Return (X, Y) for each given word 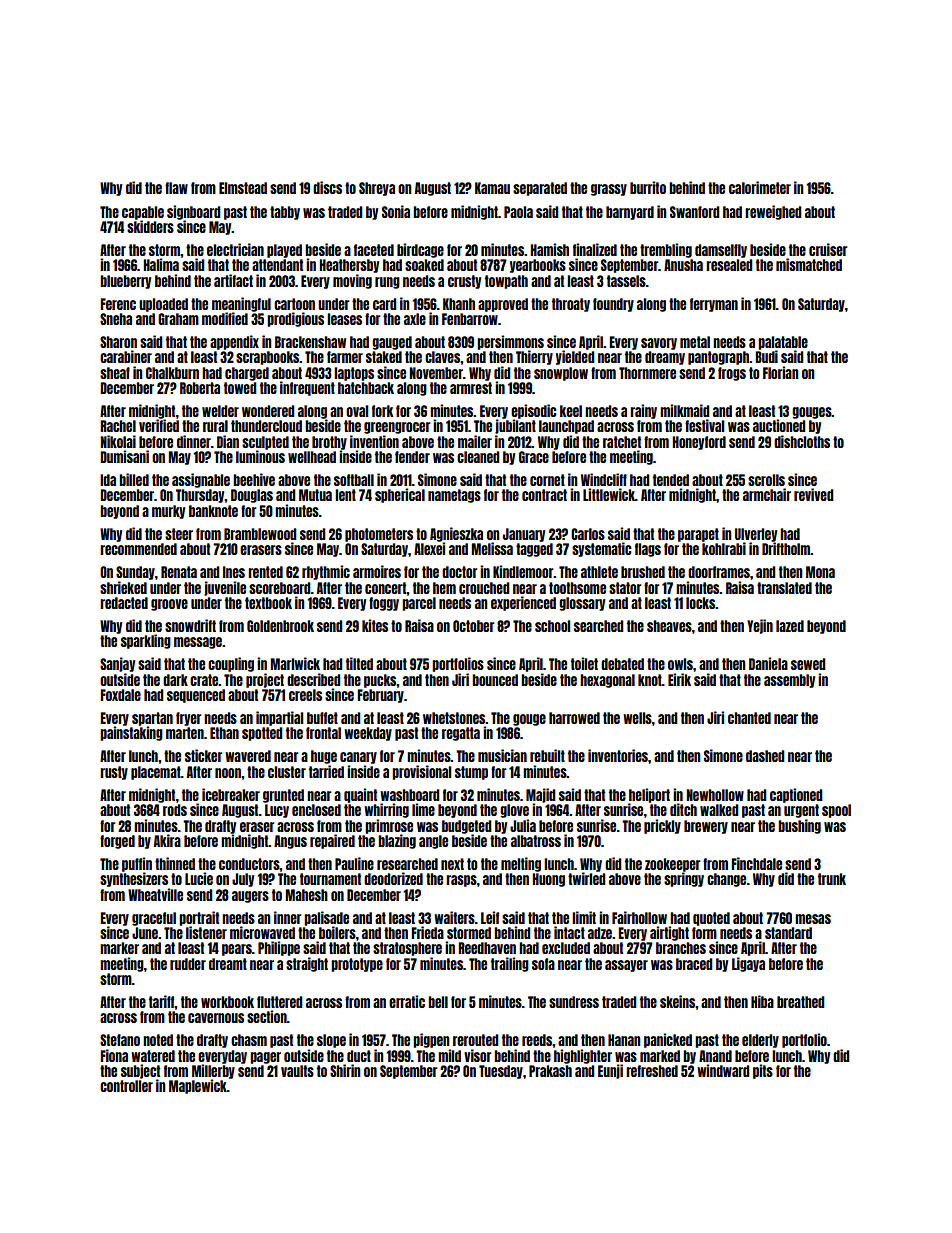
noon (228, 773)
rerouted (475, 1040)
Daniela (768, 663)
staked (384, 357)
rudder (188, 964)
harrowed (574, 718)
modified (225, 318)
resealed (729, 265)
